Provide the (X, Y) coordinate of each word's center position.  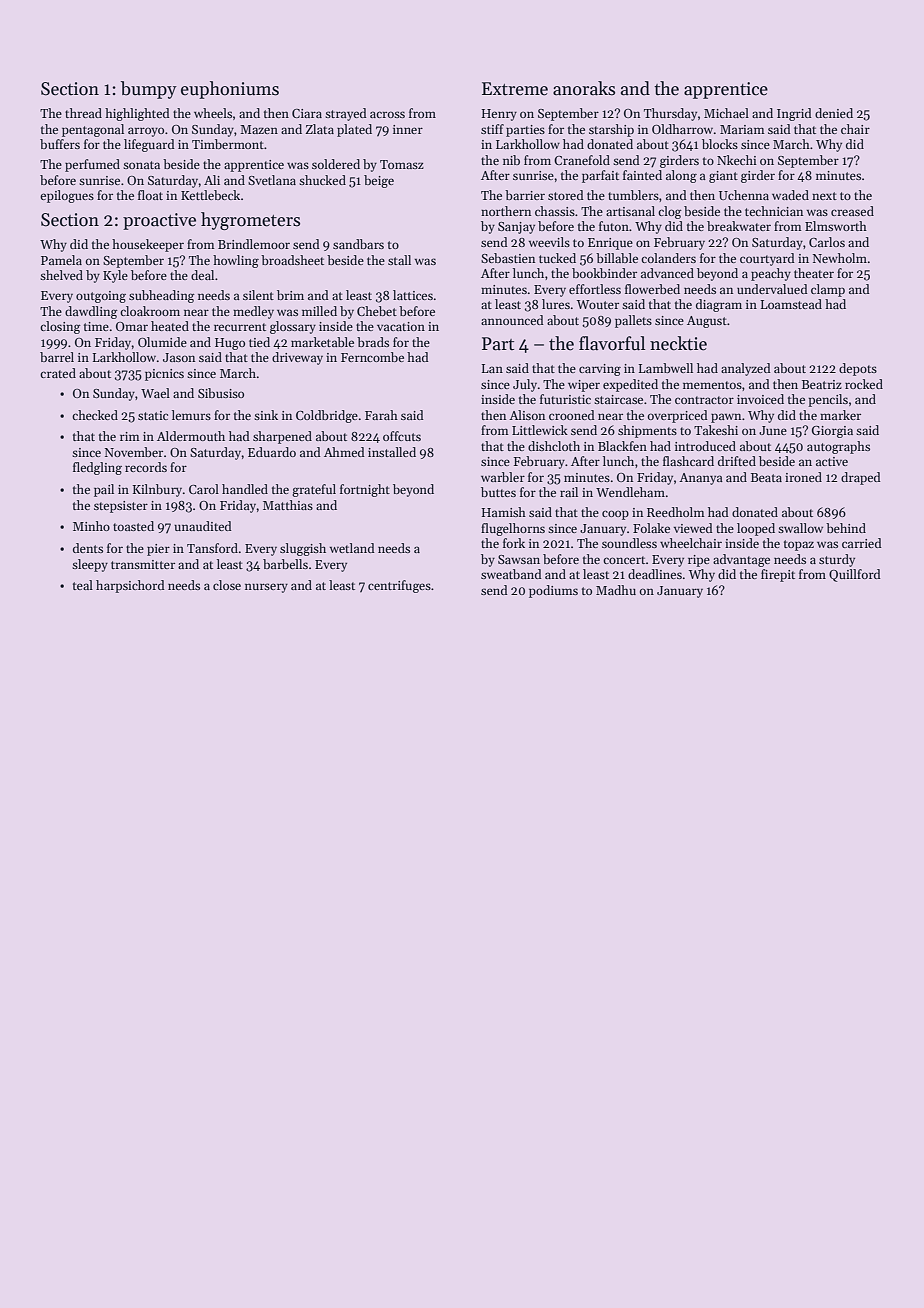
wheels (213, 113)
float (150, 195)
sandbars (358, 244)
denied (834, 113)
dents (88, 548)
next (824, 196)
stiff (492, 129)
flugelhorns (513, 529)
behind (846, 528)
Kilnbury (157, 490)
